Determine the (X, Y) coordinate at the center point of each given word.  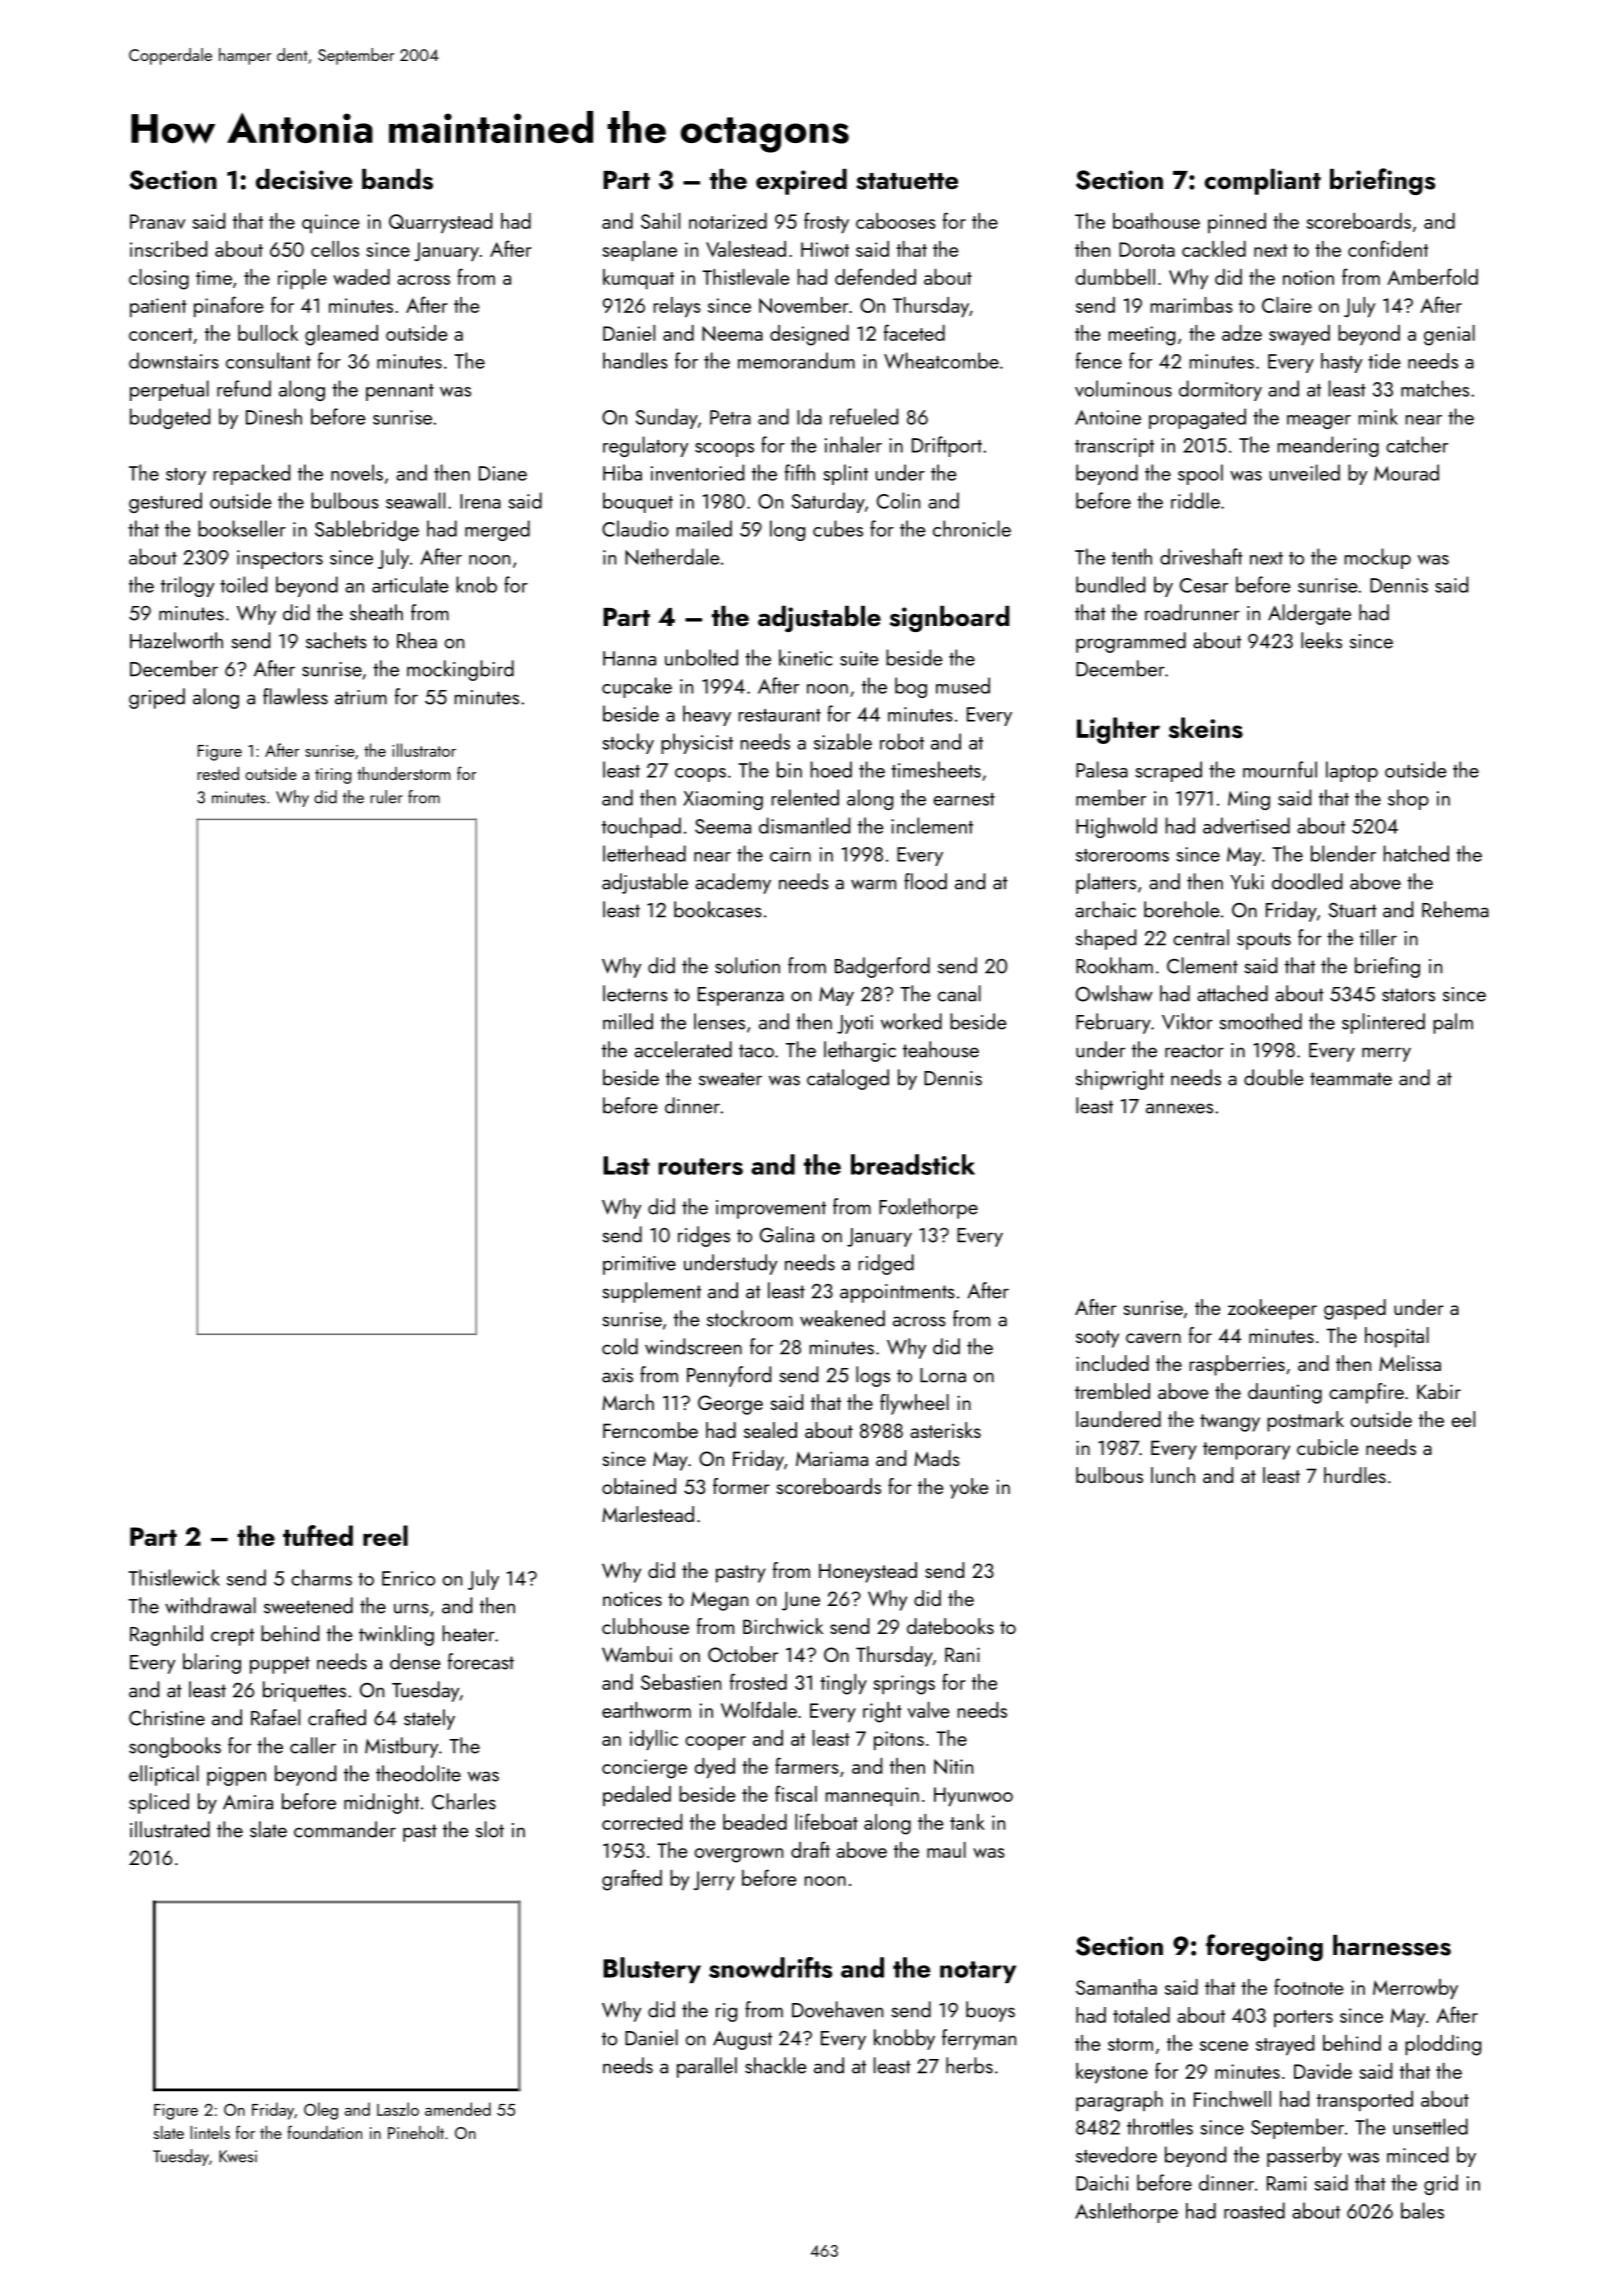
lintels (210, 2132)
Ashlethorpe (1126, 2213)
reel (385, 1535)
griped (157, 698)
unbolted (701, 657)
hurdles (1355, 1475)
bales (1422, 2210)
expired (801, 182)
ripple (302, 279)
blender (1343, 853)
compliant (1263, 182)
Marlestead (648, 1514)
